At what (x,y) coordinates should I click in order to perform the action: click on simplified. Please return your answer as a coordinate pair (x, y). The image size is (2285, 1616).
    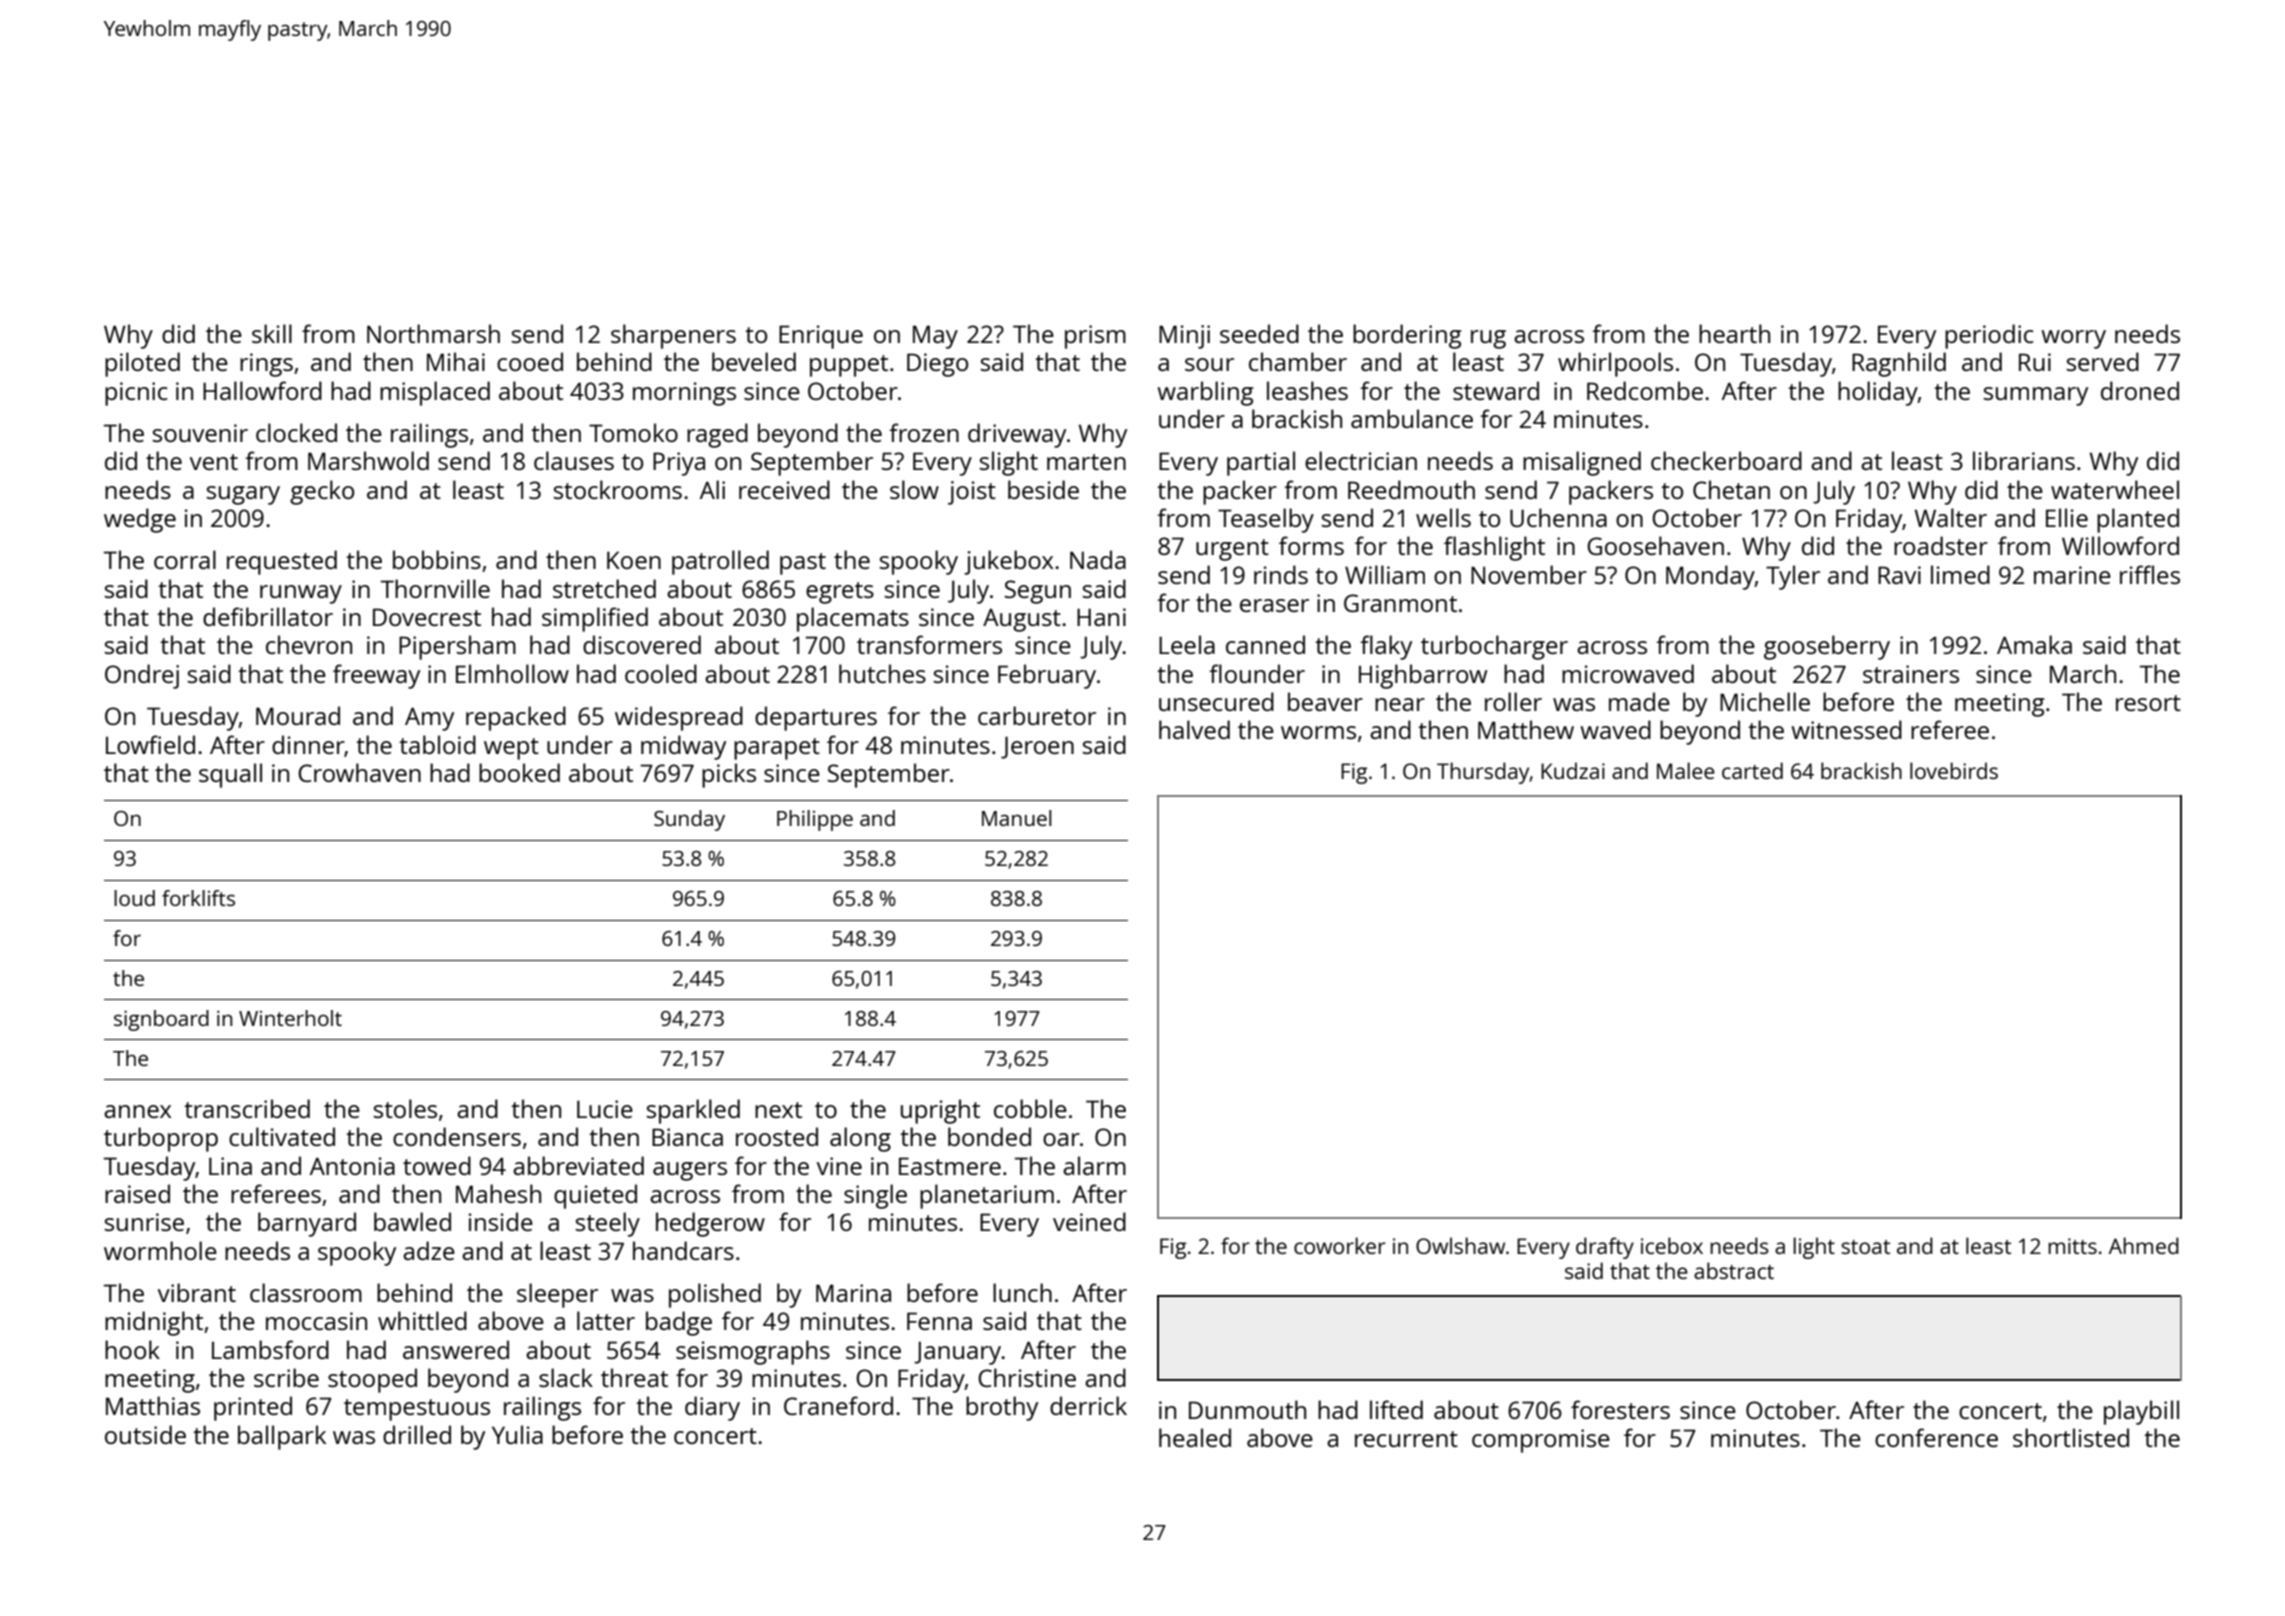
    Looking at the image, I should click on (595, 619).
